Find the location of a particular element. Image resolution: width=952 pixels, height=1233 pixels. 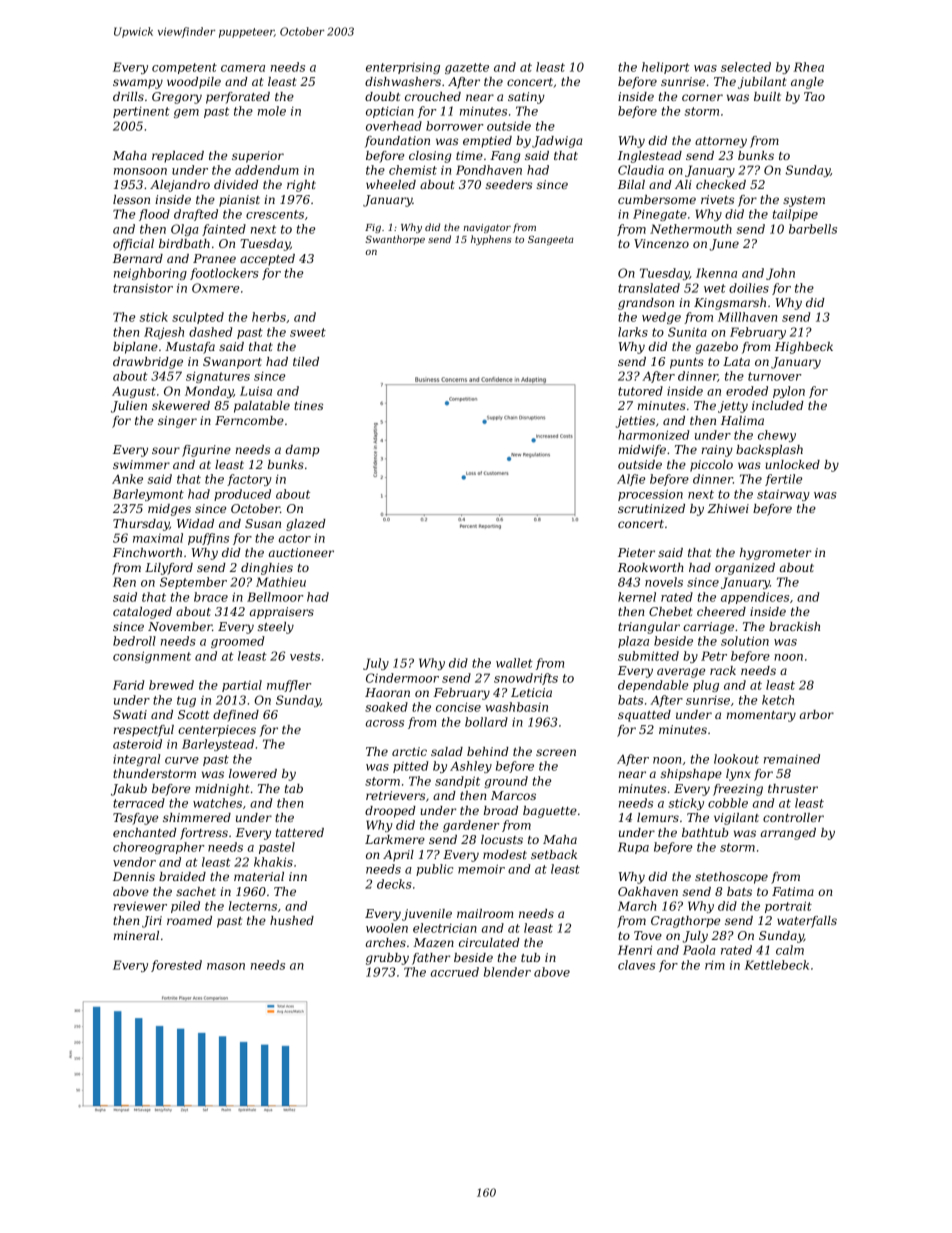

gazette is located at coordinates (467, 68).
